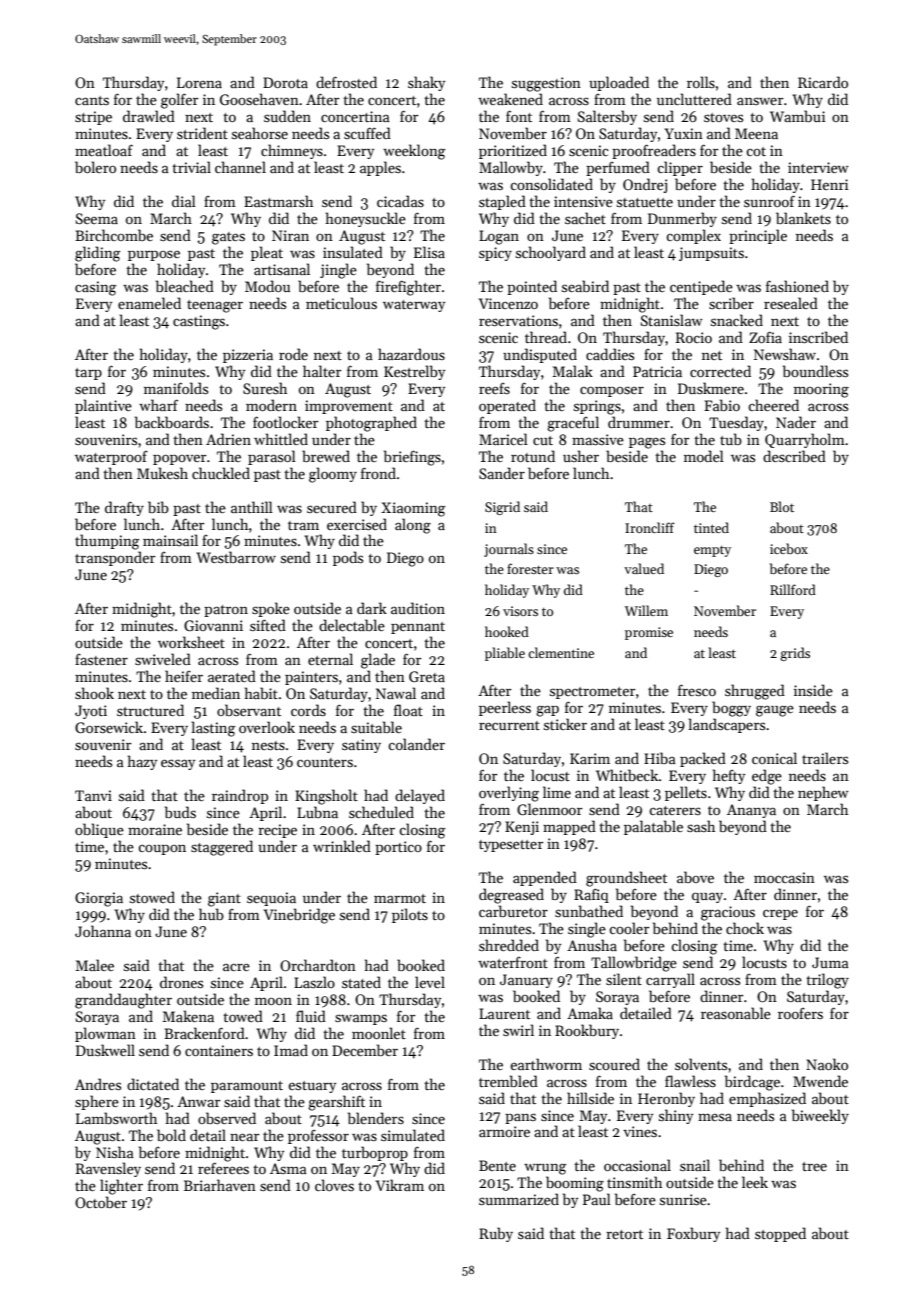 The width and height of the screenshot is (924, 1308). I want to click on defrosted, so click(346, 82).
